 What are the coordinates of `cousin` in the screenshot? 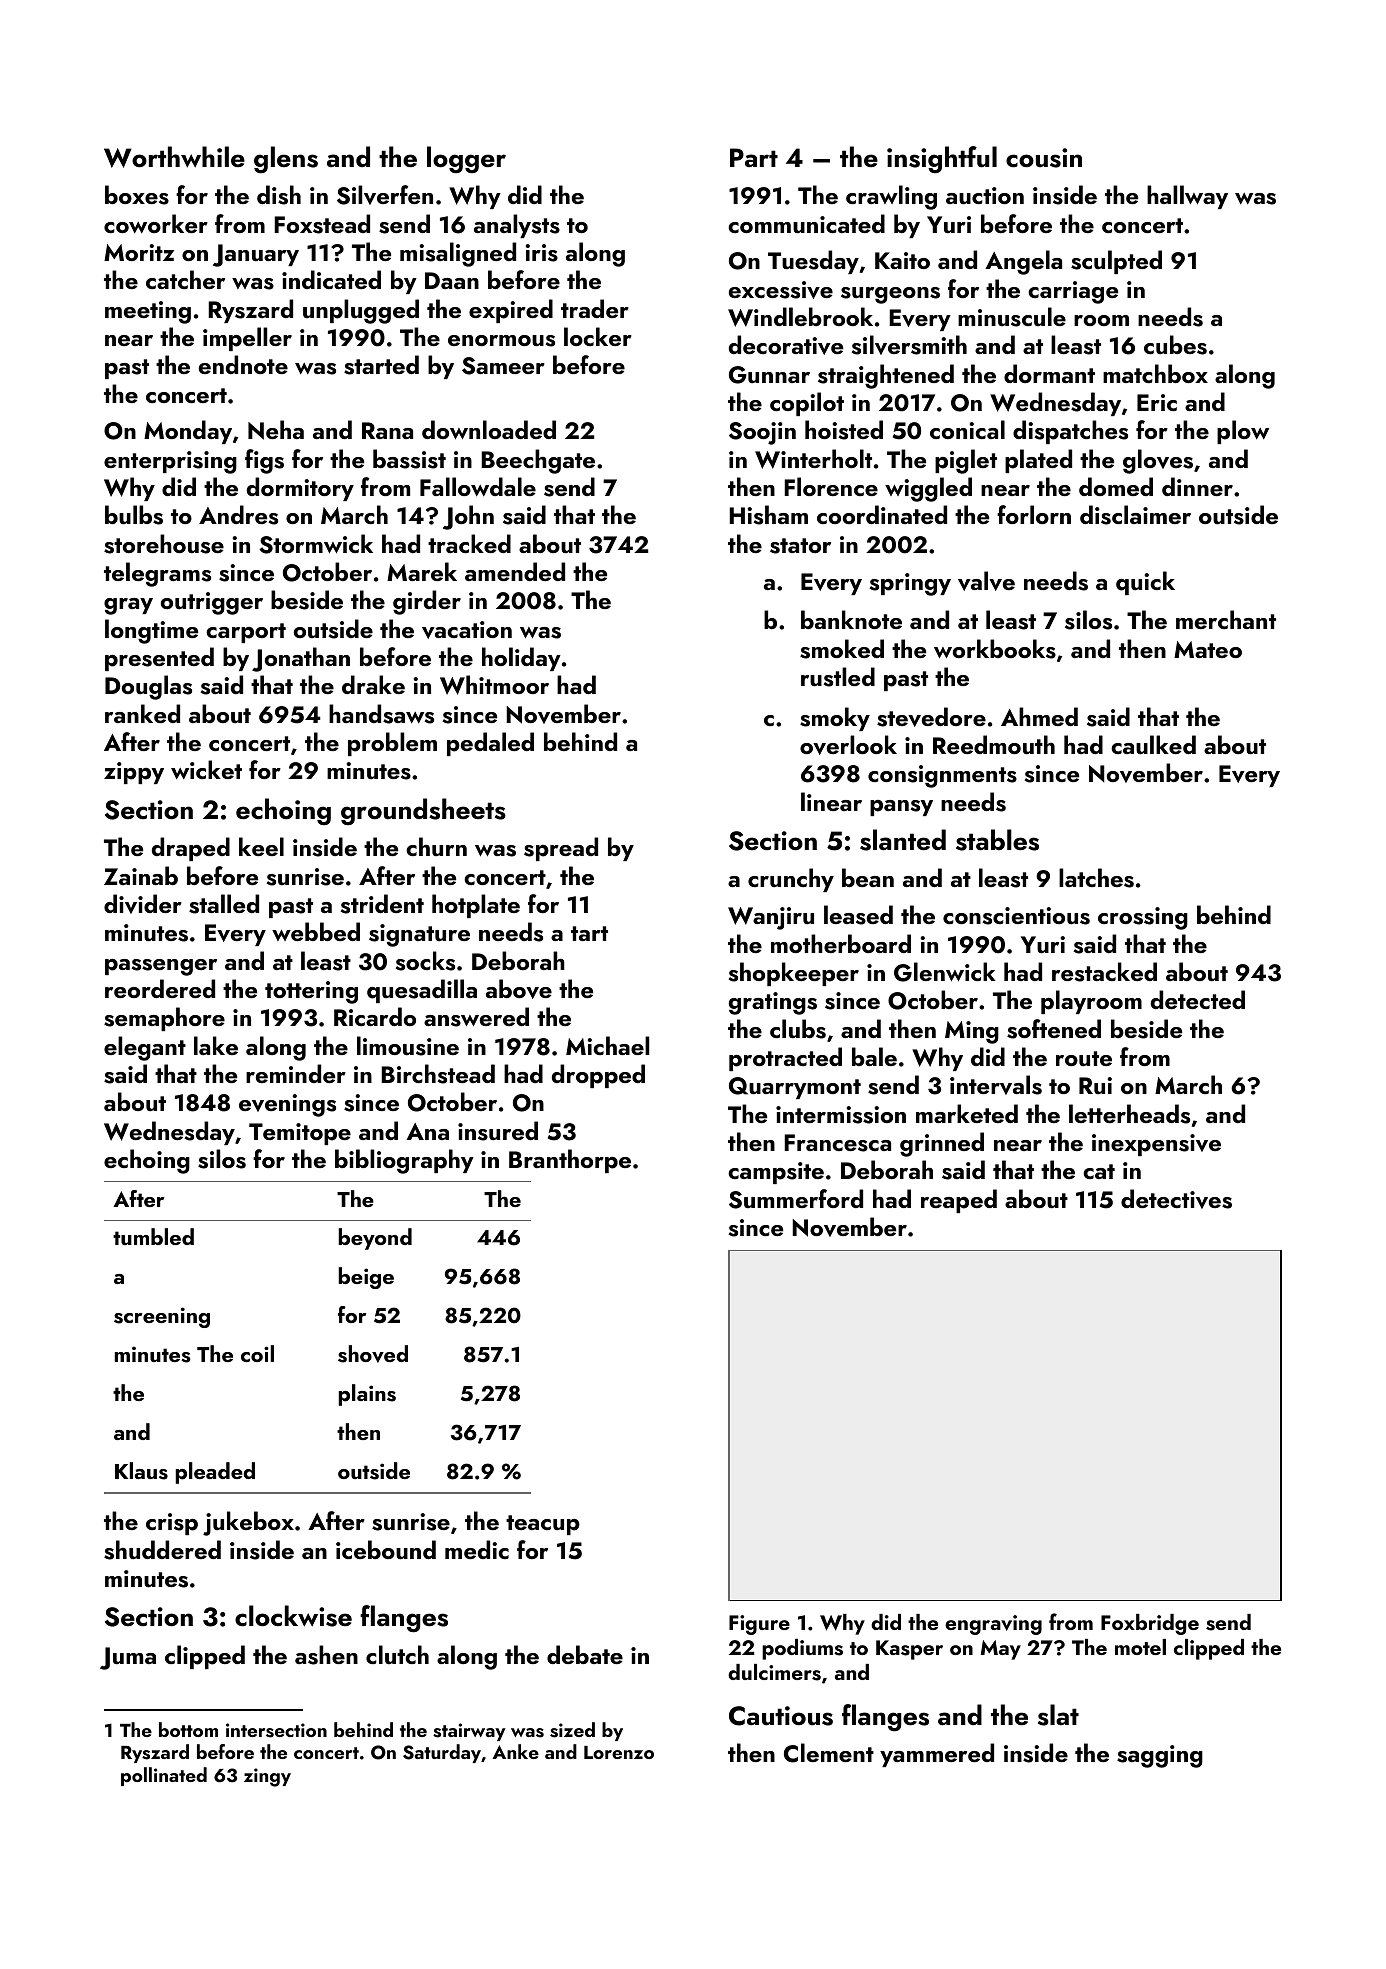 It's located at (1044, 158).
